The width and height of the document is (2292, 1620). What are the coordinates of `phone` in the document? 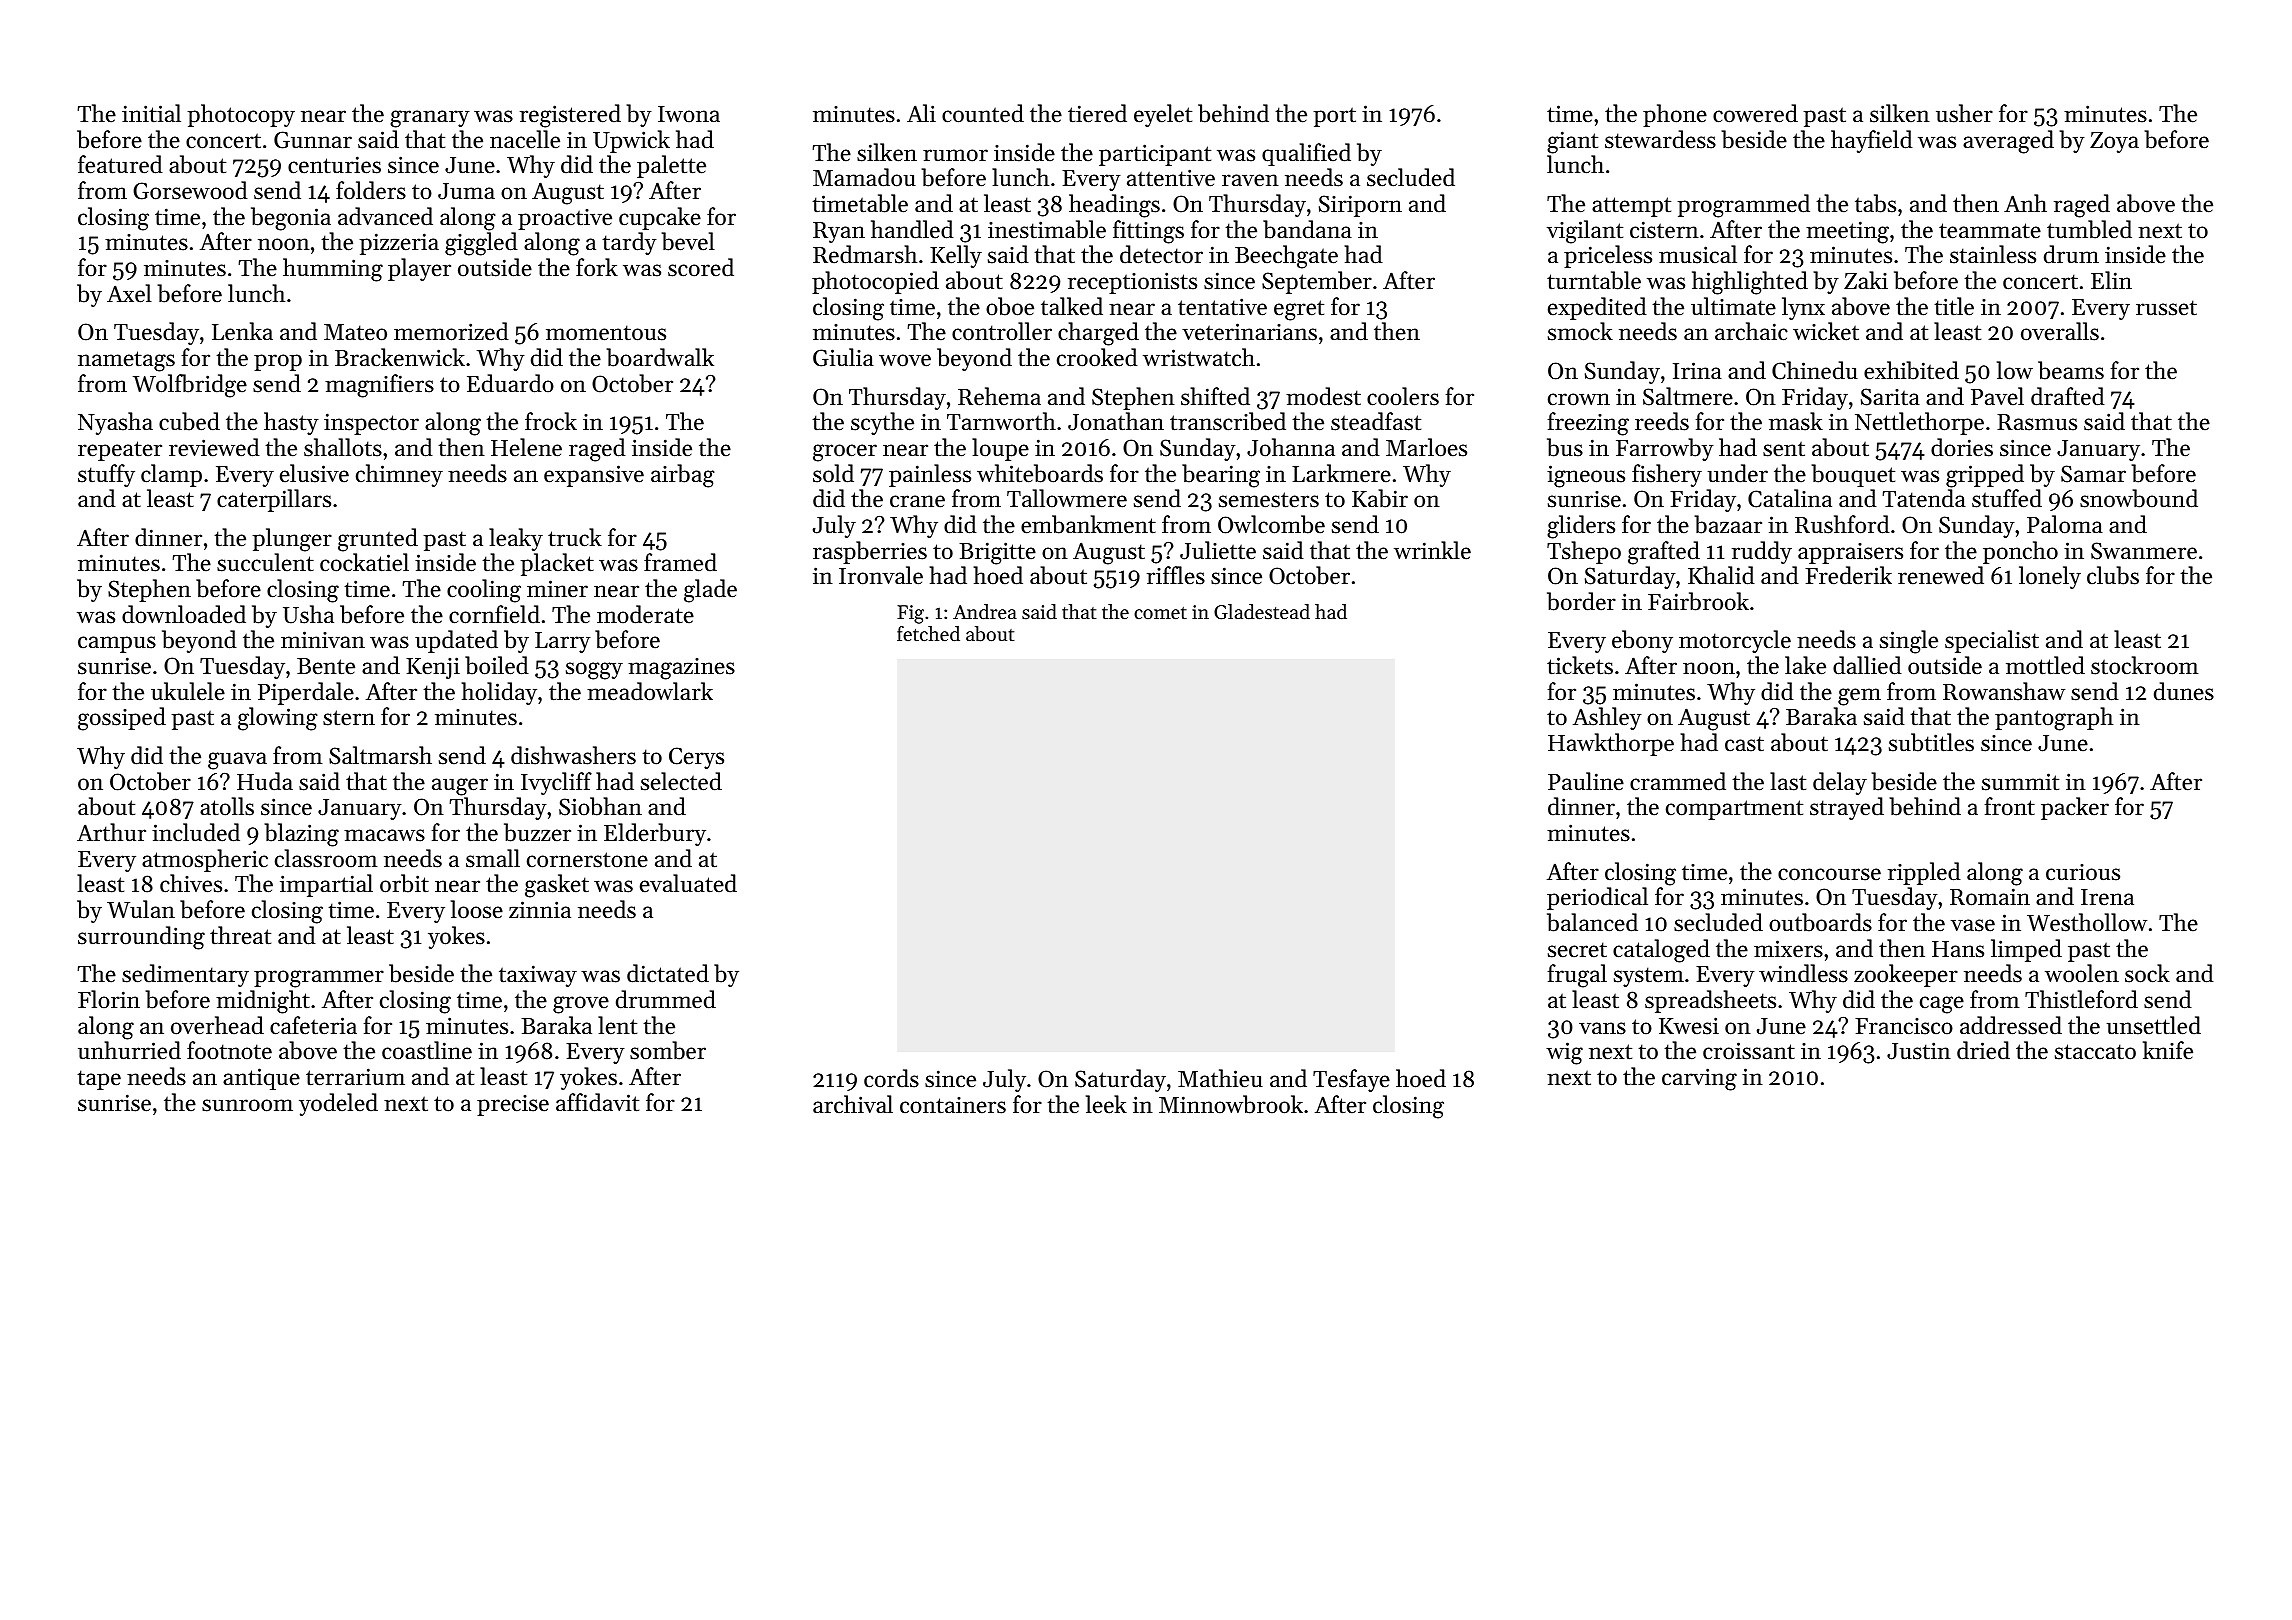 It's located at (1675, 115).
